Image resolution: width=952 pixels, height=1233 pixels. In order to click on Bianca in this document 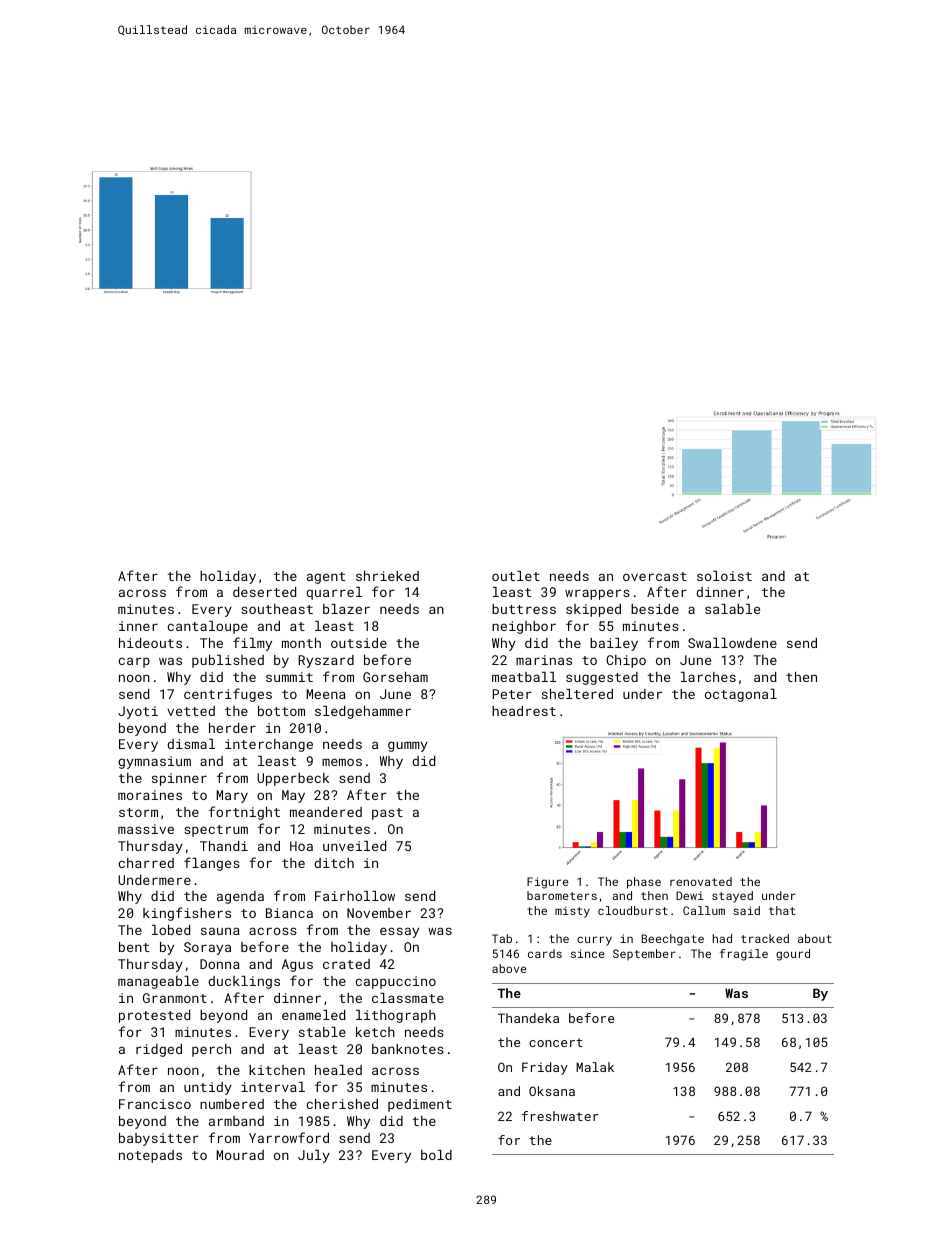, I will do `click(289, 913)`.
